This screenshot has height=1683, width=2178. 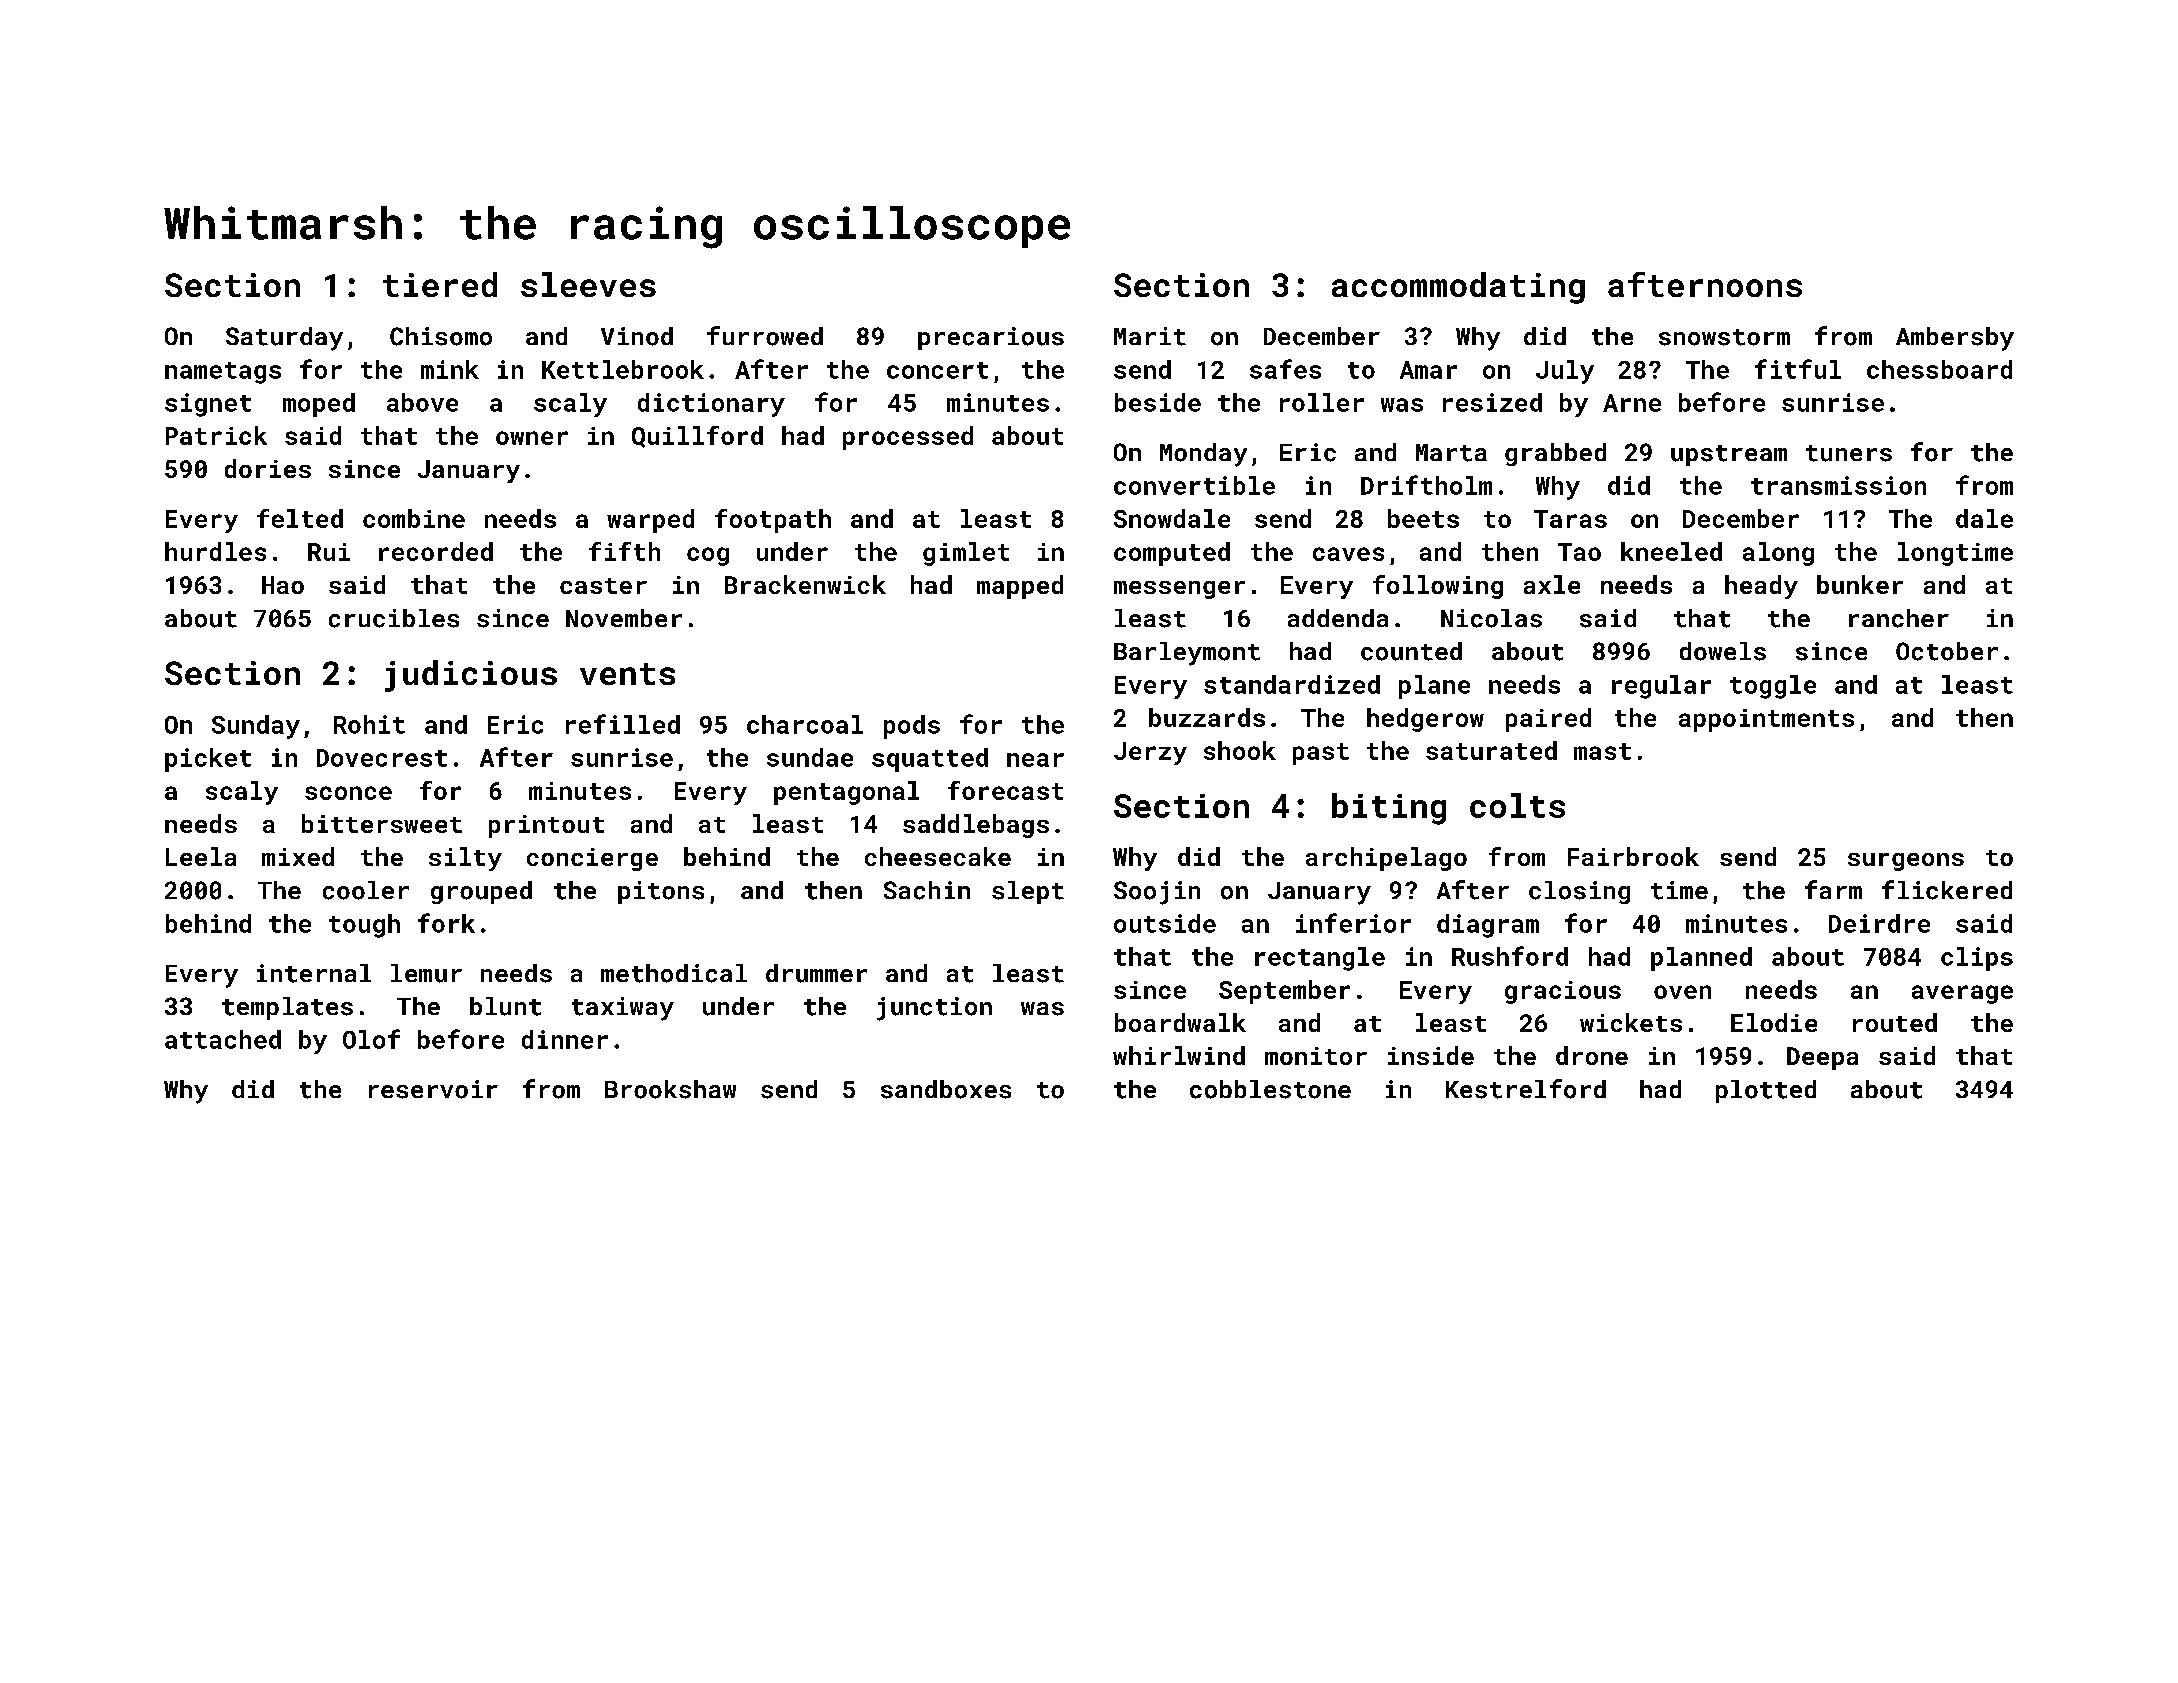 What do you see at coordinates (1761, 587) in the screenshot?
I see `heady` at bounding box center [1761, 587].
